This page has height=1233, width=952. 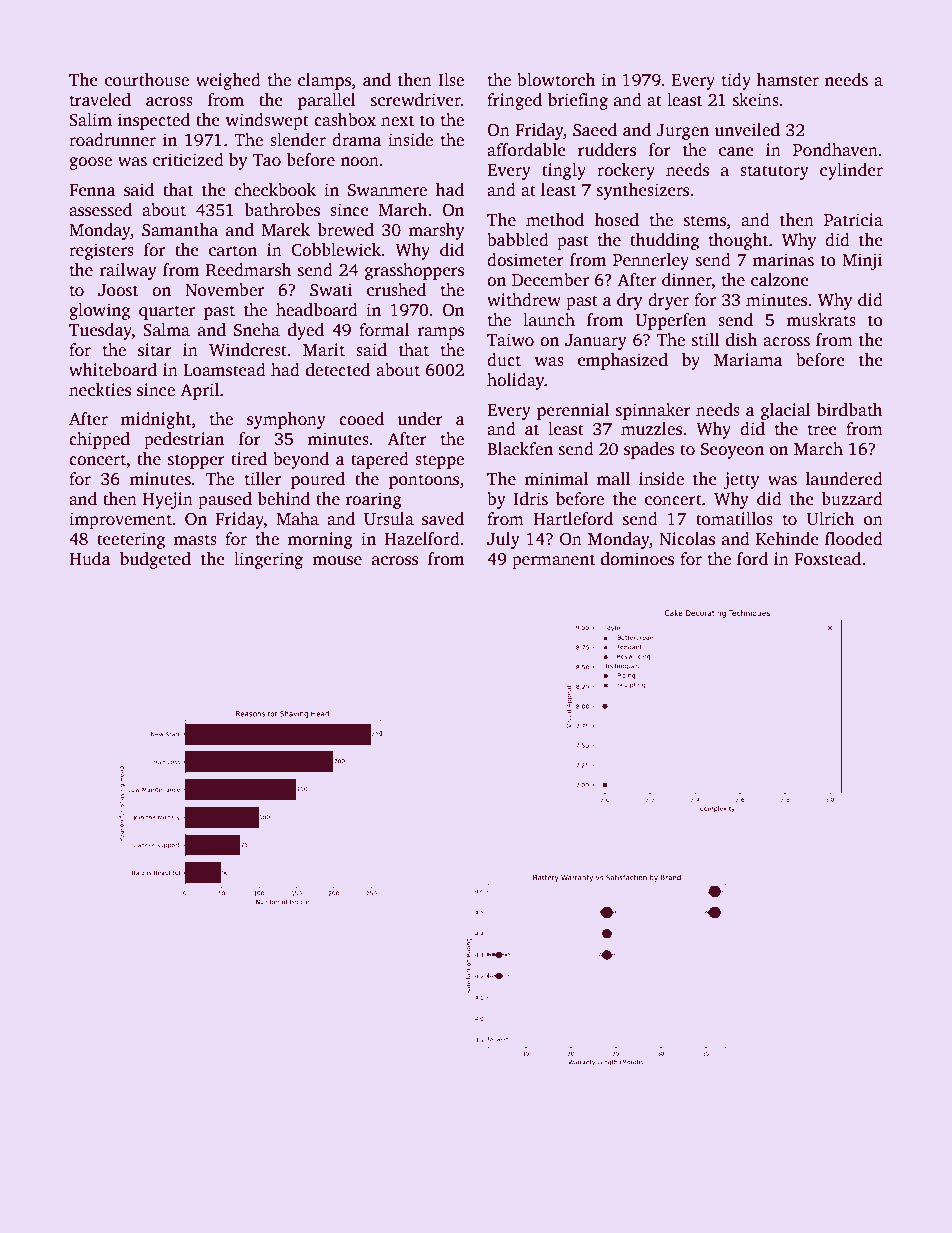 I want to click on blowtorch, so click(x=556, y=80).
